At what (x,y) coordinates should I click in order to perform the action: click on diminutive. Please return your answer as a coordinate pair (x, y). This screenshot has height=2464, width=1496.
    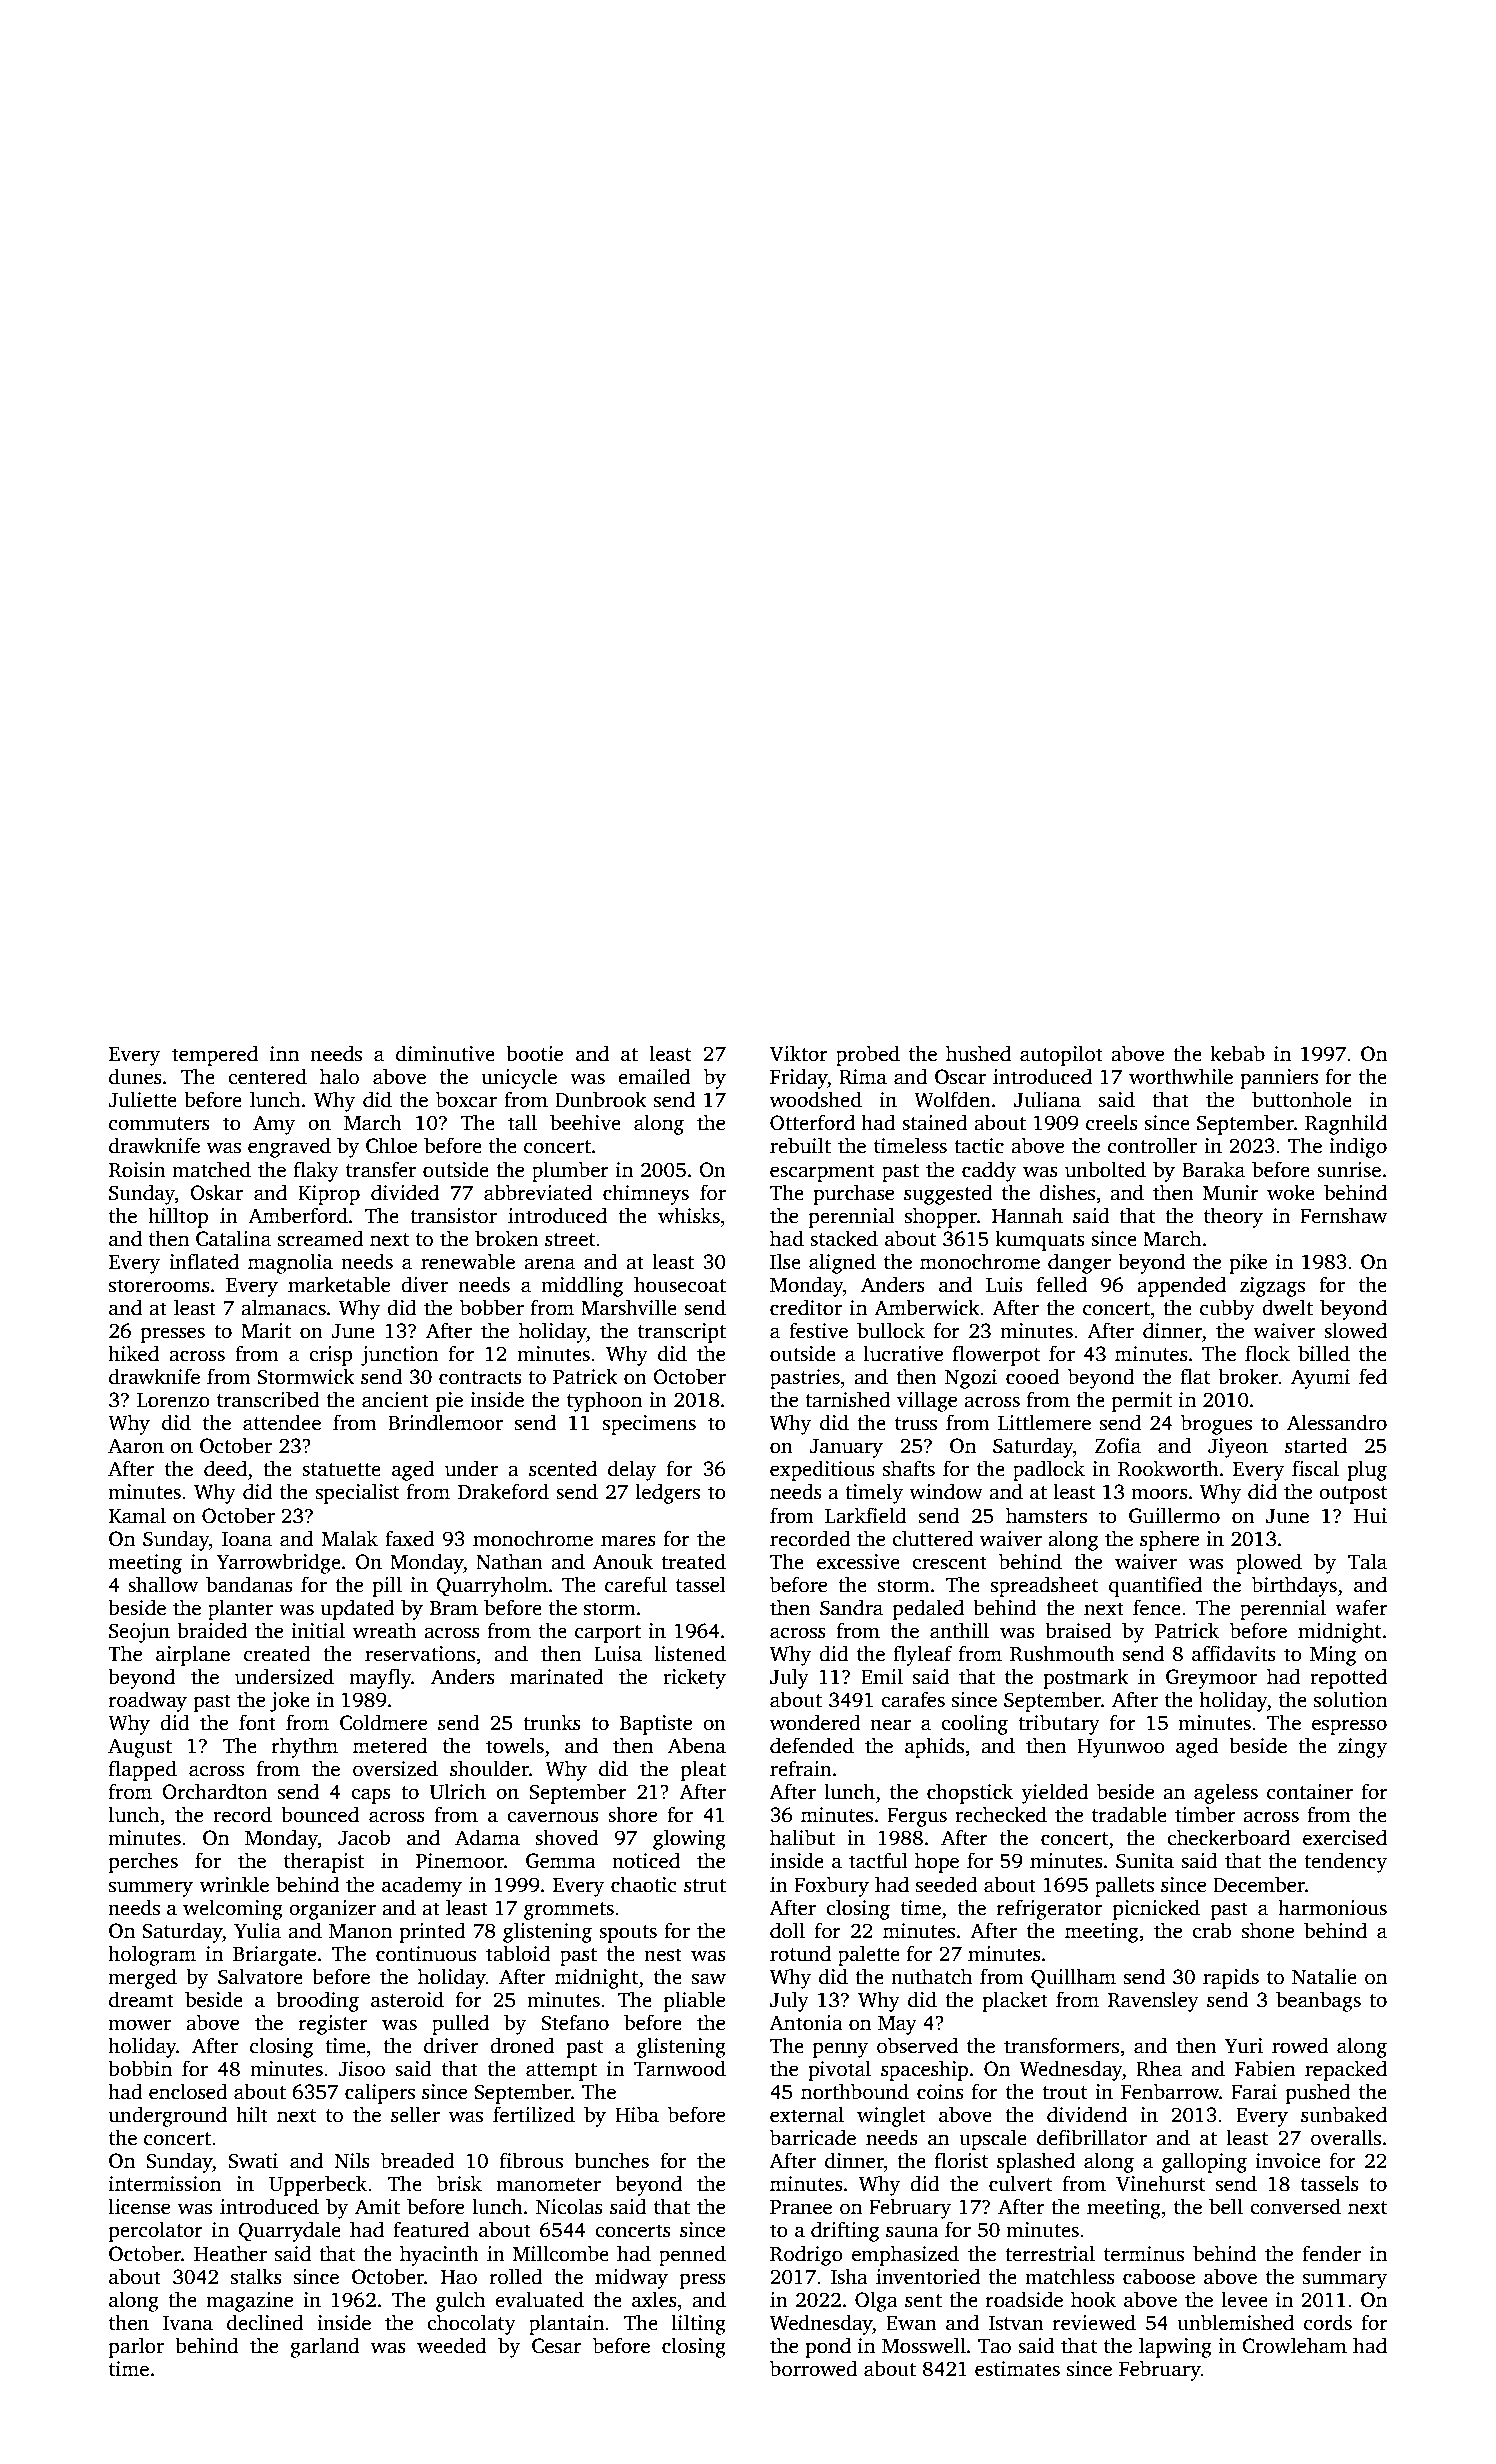
    Looking at the image, I should click on (445, 1053).
